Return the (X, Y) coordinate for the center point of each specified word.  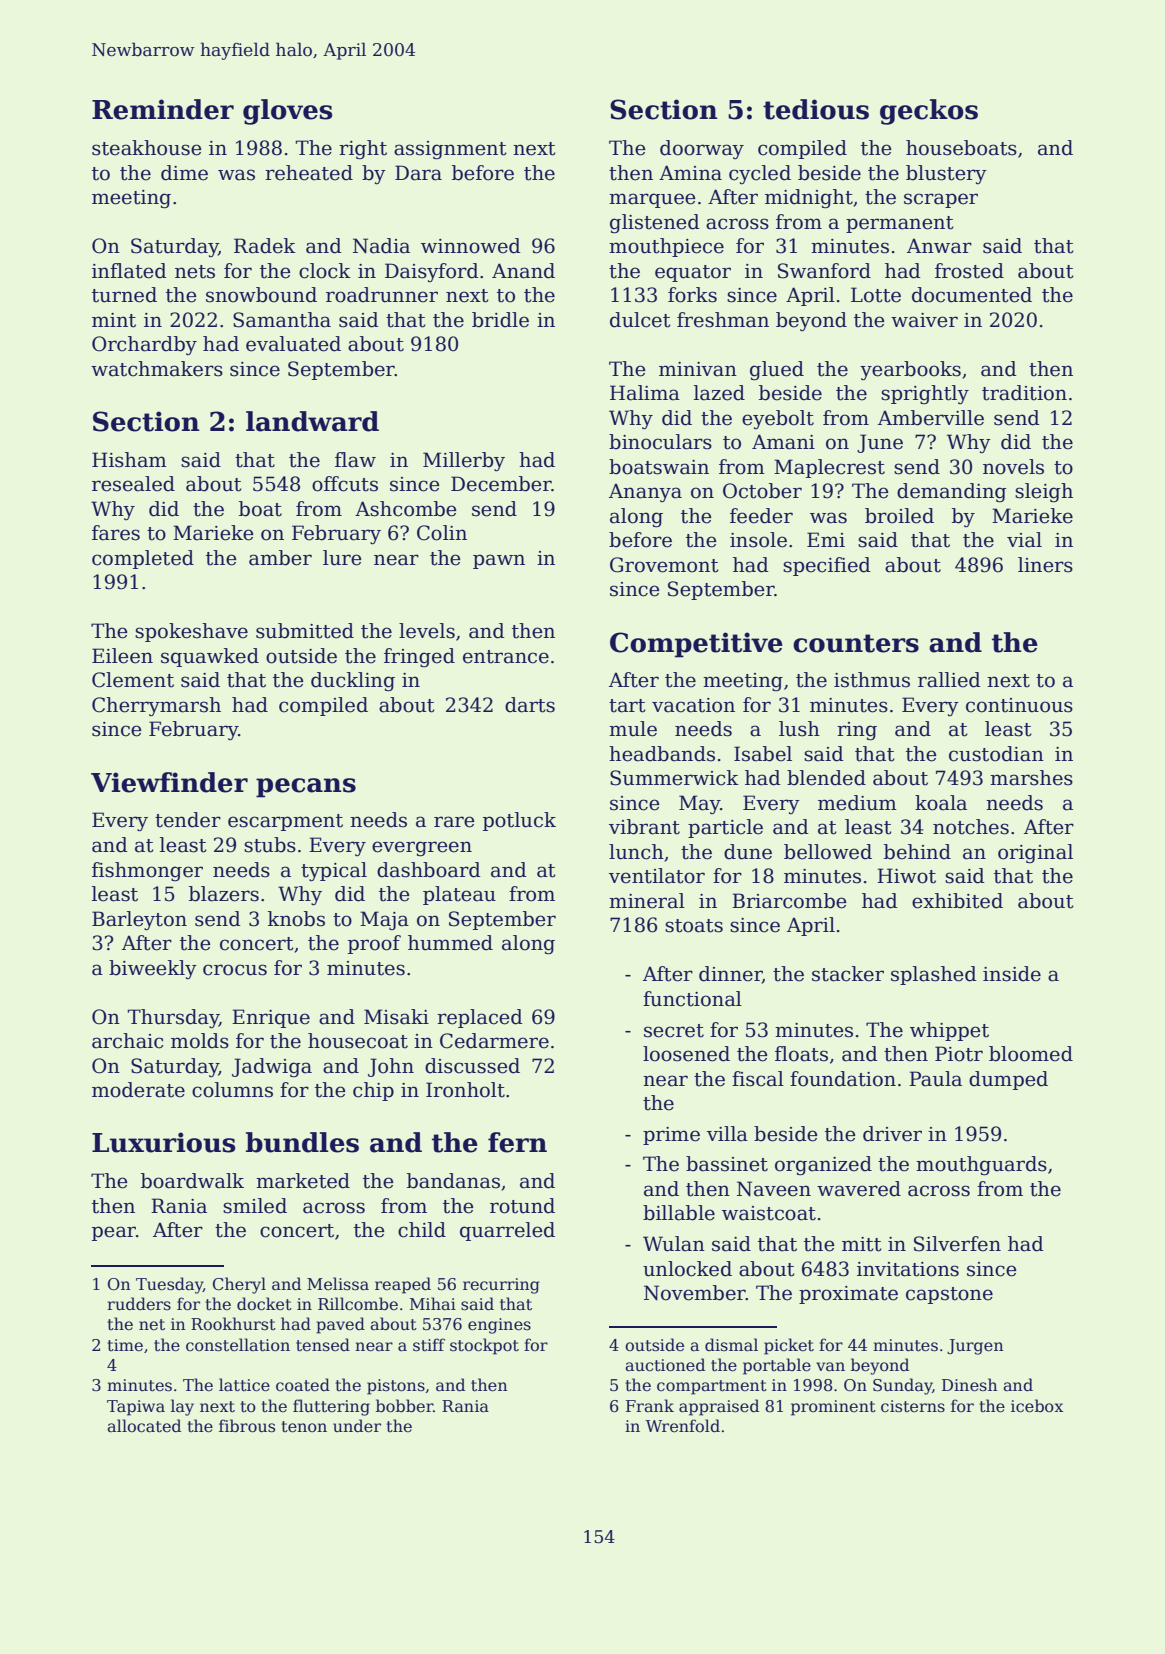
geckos (929, 112)
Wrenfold (682, 1426)
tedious (816, 109)
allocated (144, 1426)
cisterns (913, 1406)
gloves (287, 112)
